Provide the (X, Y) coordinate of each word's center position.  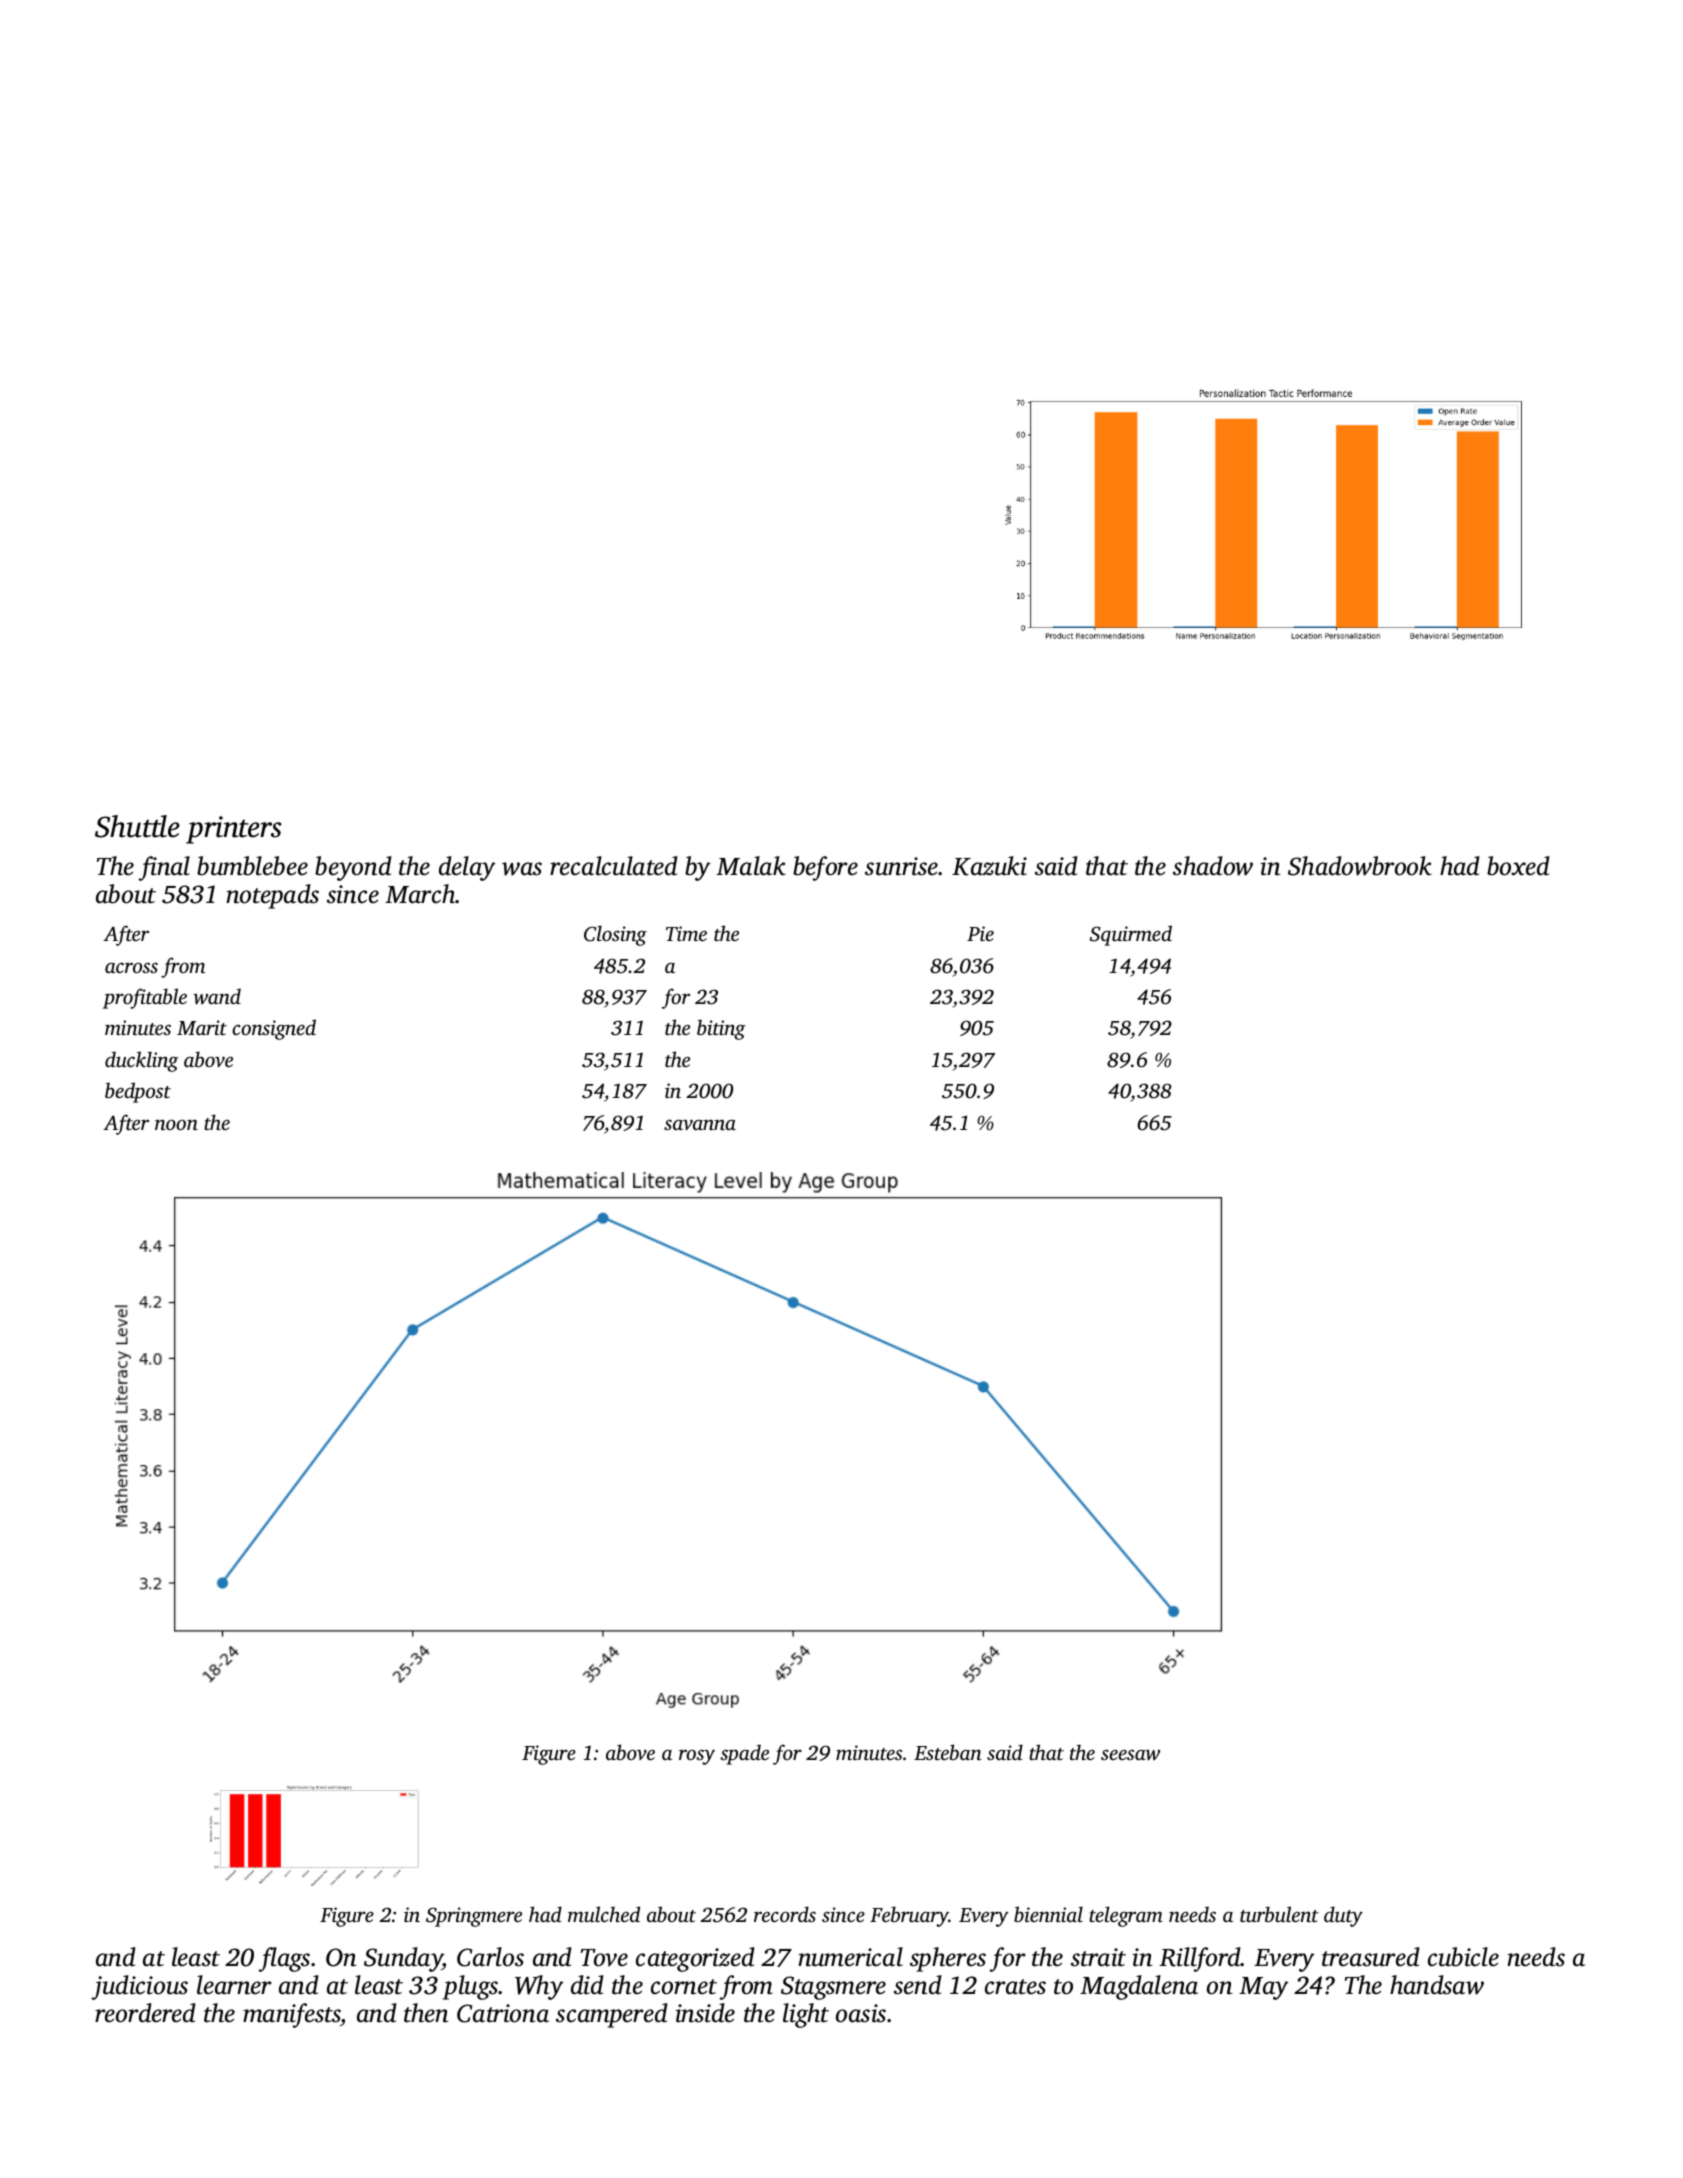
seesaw (1130, 1755)
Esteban (948, 1752)
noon (176, 1124)
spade (744, 1754)
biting (721, 1029)
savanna (700, 1124)
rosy (697, 1757)
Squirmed (1131, 935)
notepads (272, 896)
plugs (471, 1987)
